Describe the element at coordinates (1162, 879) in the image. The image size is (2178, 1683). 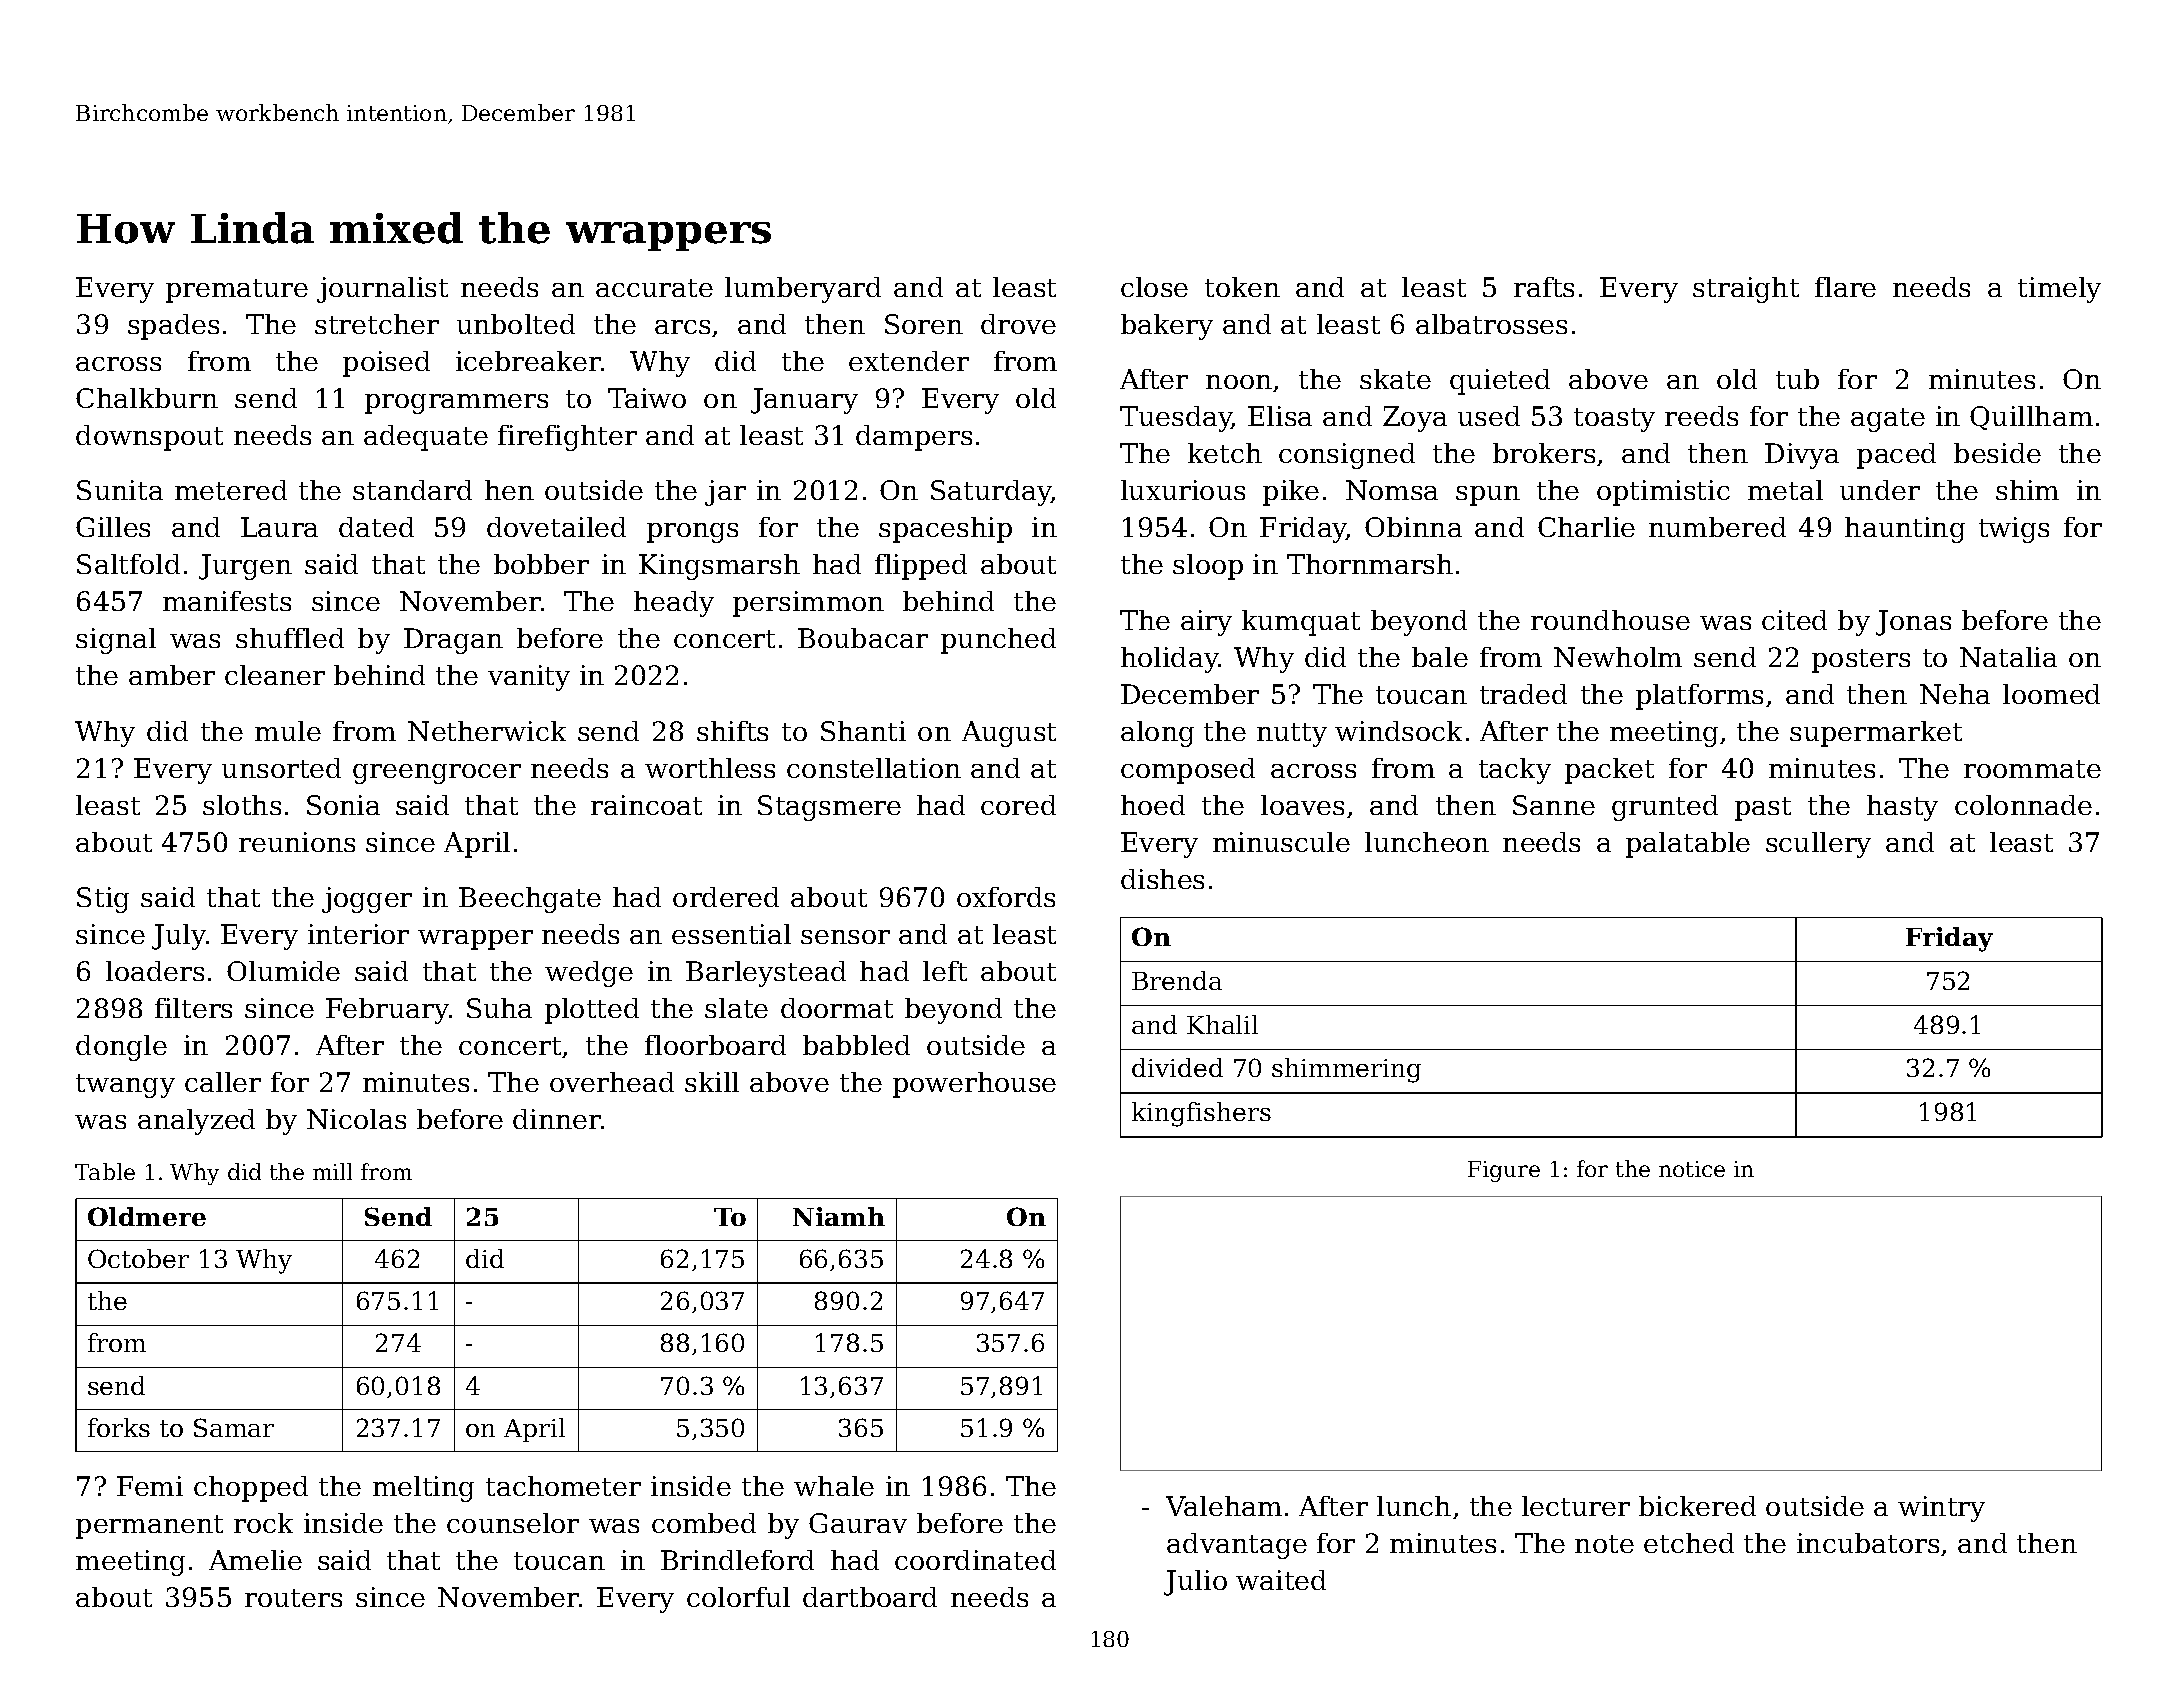
I see `dishes` at that location.
